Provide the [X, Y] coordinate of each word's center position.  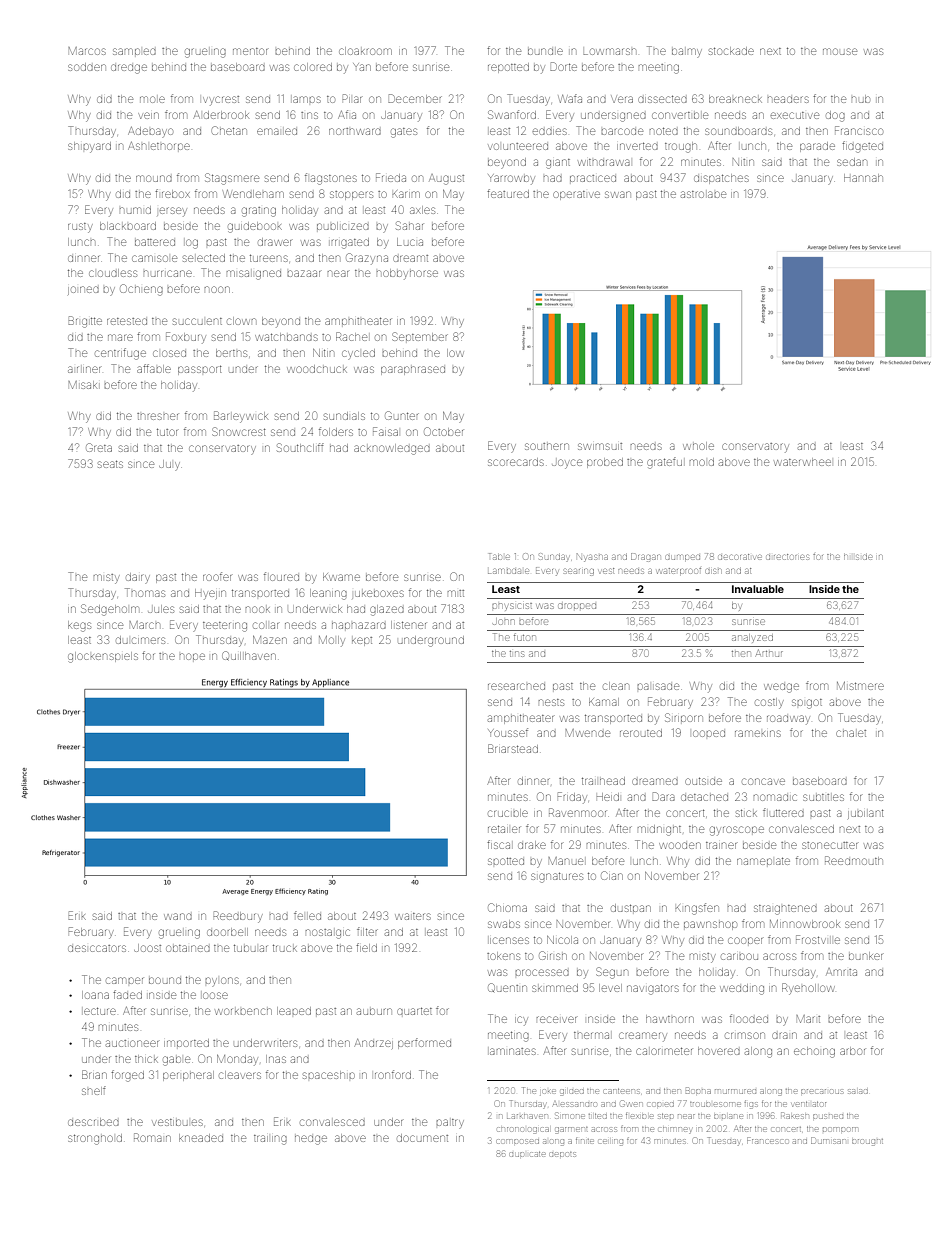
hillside [858, 557]
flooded [749, 1018]
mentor [250, 51]
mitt [456, 593]
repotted [508, 68]
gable [176, 1061]
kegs [79, 626]
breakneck [735, 99]
